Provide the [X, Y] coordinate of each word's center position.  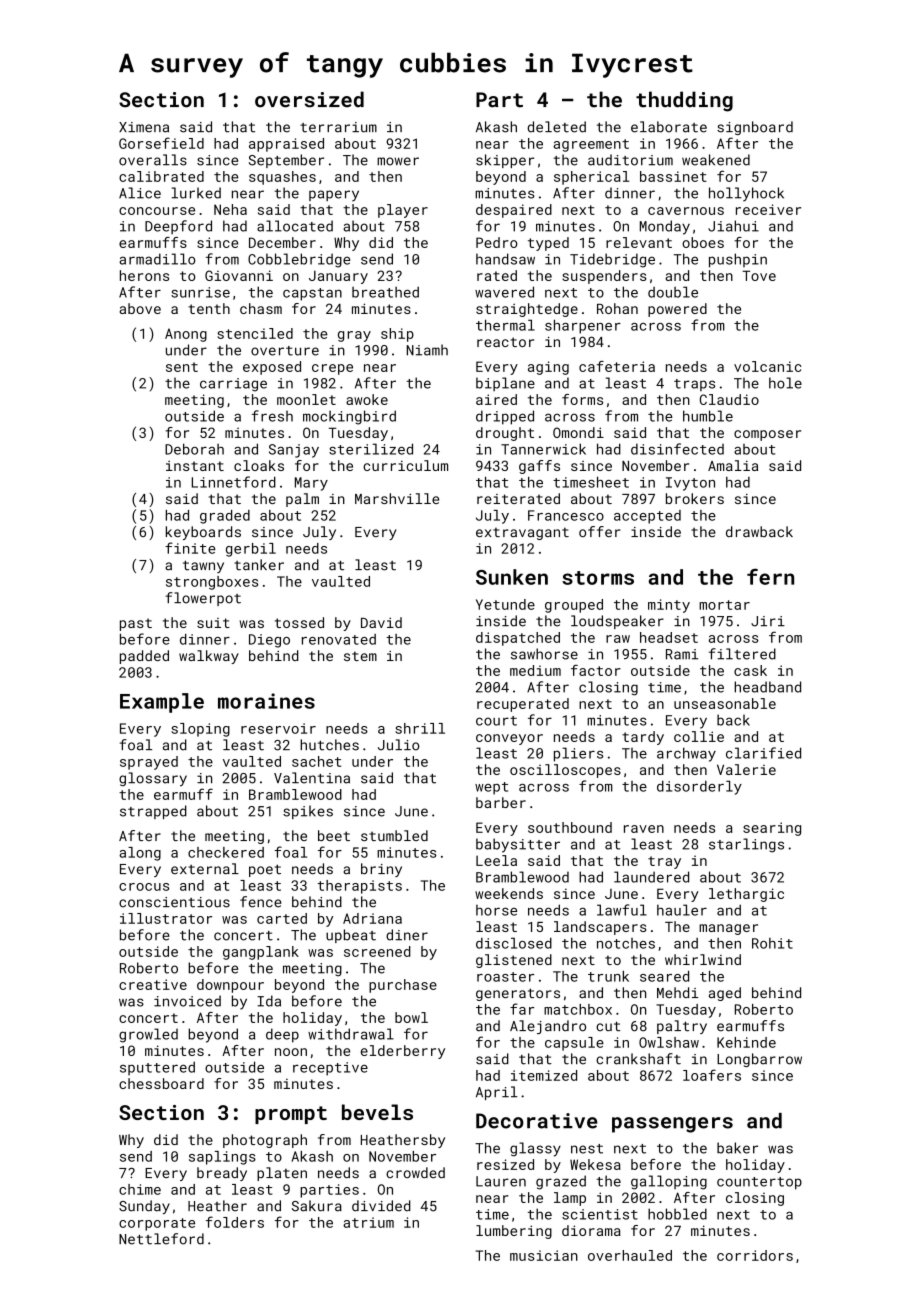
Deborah [194, 449]
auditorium [630, 160]
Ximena [144, 127]
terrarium [338, 127]
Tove [759, 275]
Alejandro [548, 1027]
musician [544, 1255]
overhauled [630, 1255]
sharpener [583, 326]
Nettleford [161, 1239]
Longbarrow [759, 1060]
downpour [230, 986]
